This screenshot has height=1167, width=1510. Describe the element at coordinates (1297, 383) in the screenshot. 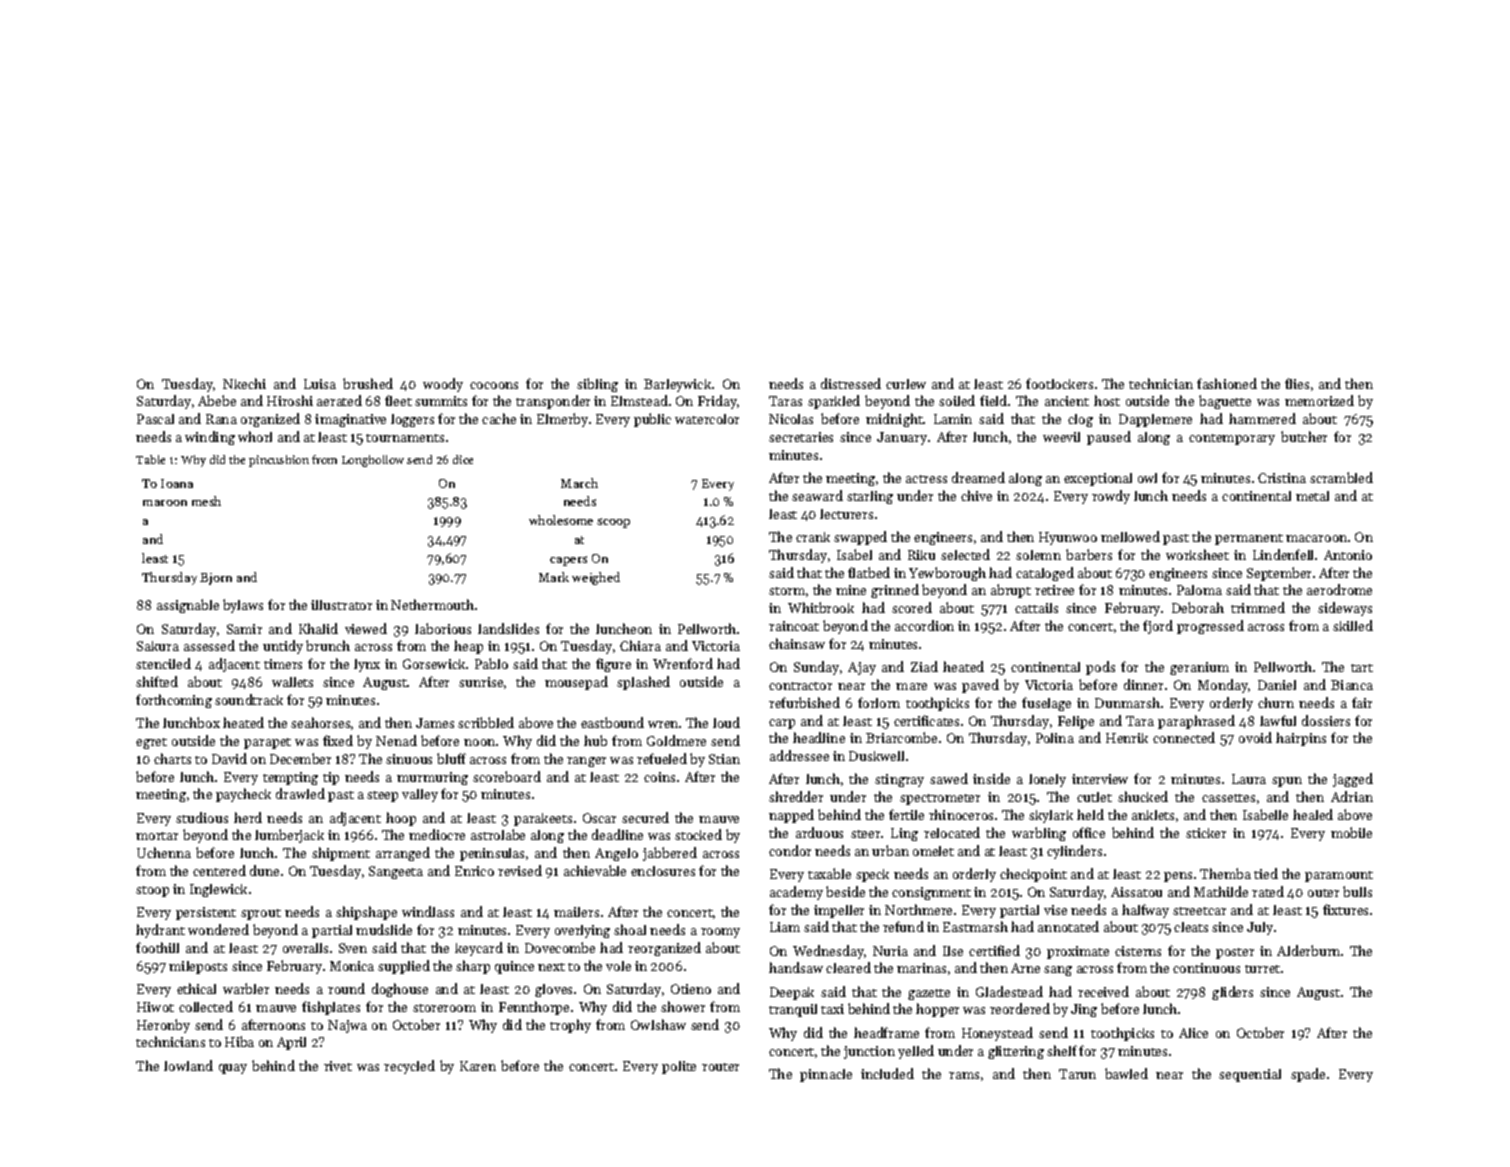

I see `flies` at that location.
